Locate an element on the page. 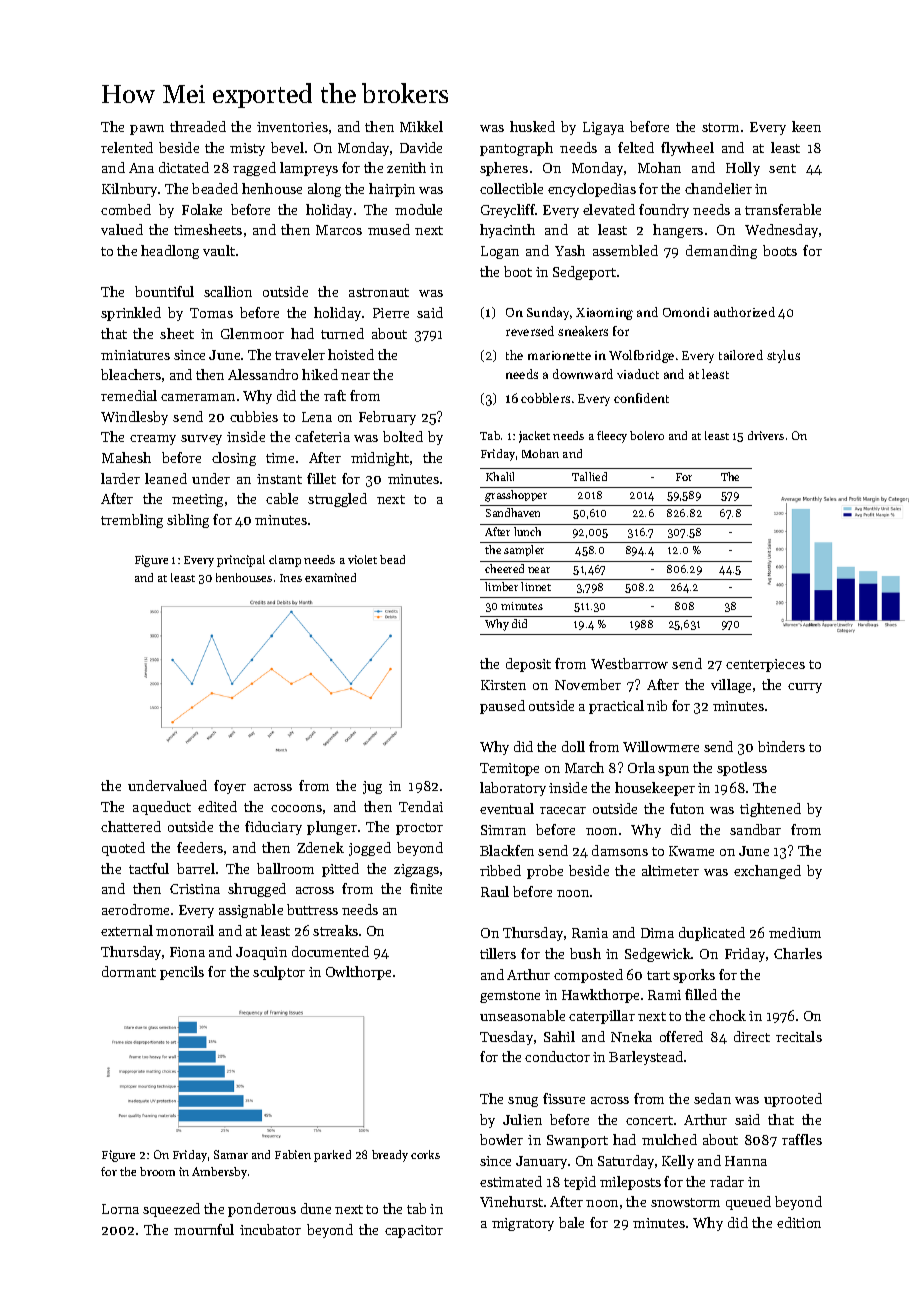  trembling is located at coordinates (132, 521).
